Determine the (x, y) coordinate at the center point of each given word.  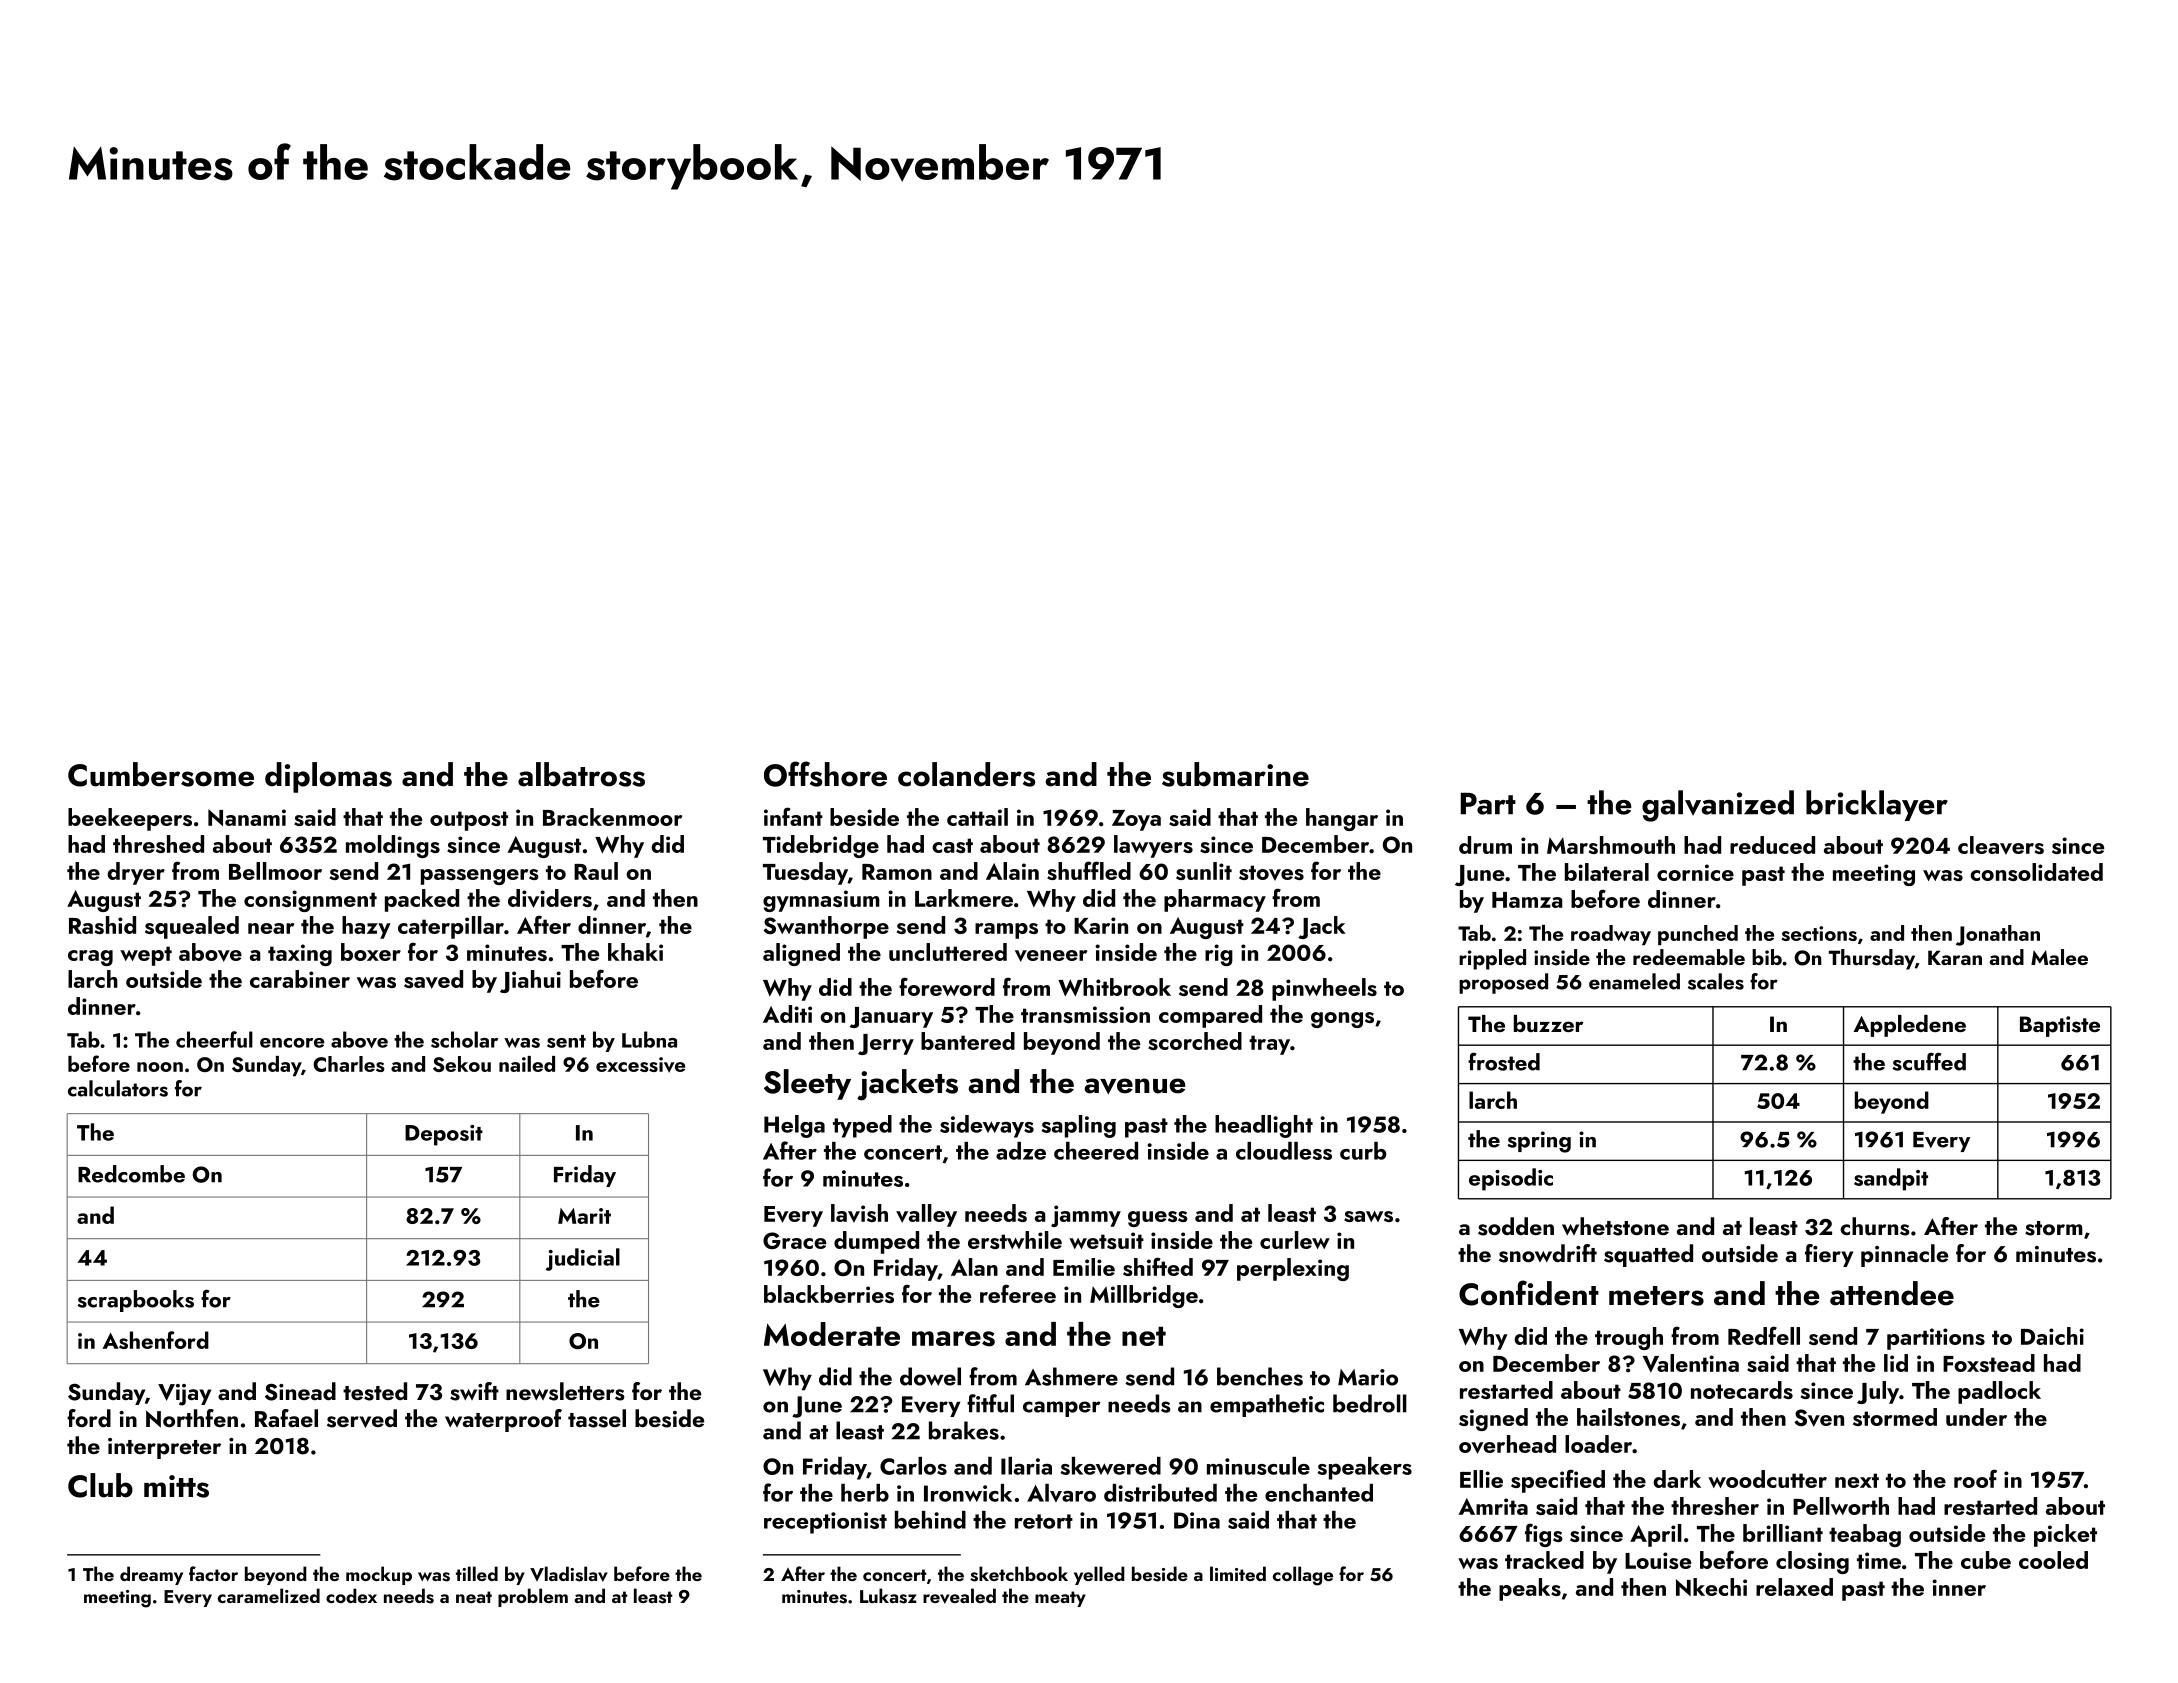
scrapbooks (135, 1301)
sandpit (1891, 1179)
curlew (1295, 1240)
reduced (1772, 845)
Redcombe (131, 1174)
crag (90, 958)
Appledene (1909, 1026)
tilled (477, 1573)
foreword (947, 986)
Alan (974, 1267)
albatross (581, 774)
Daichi (2052, 1336)
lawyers (1153, 846)
